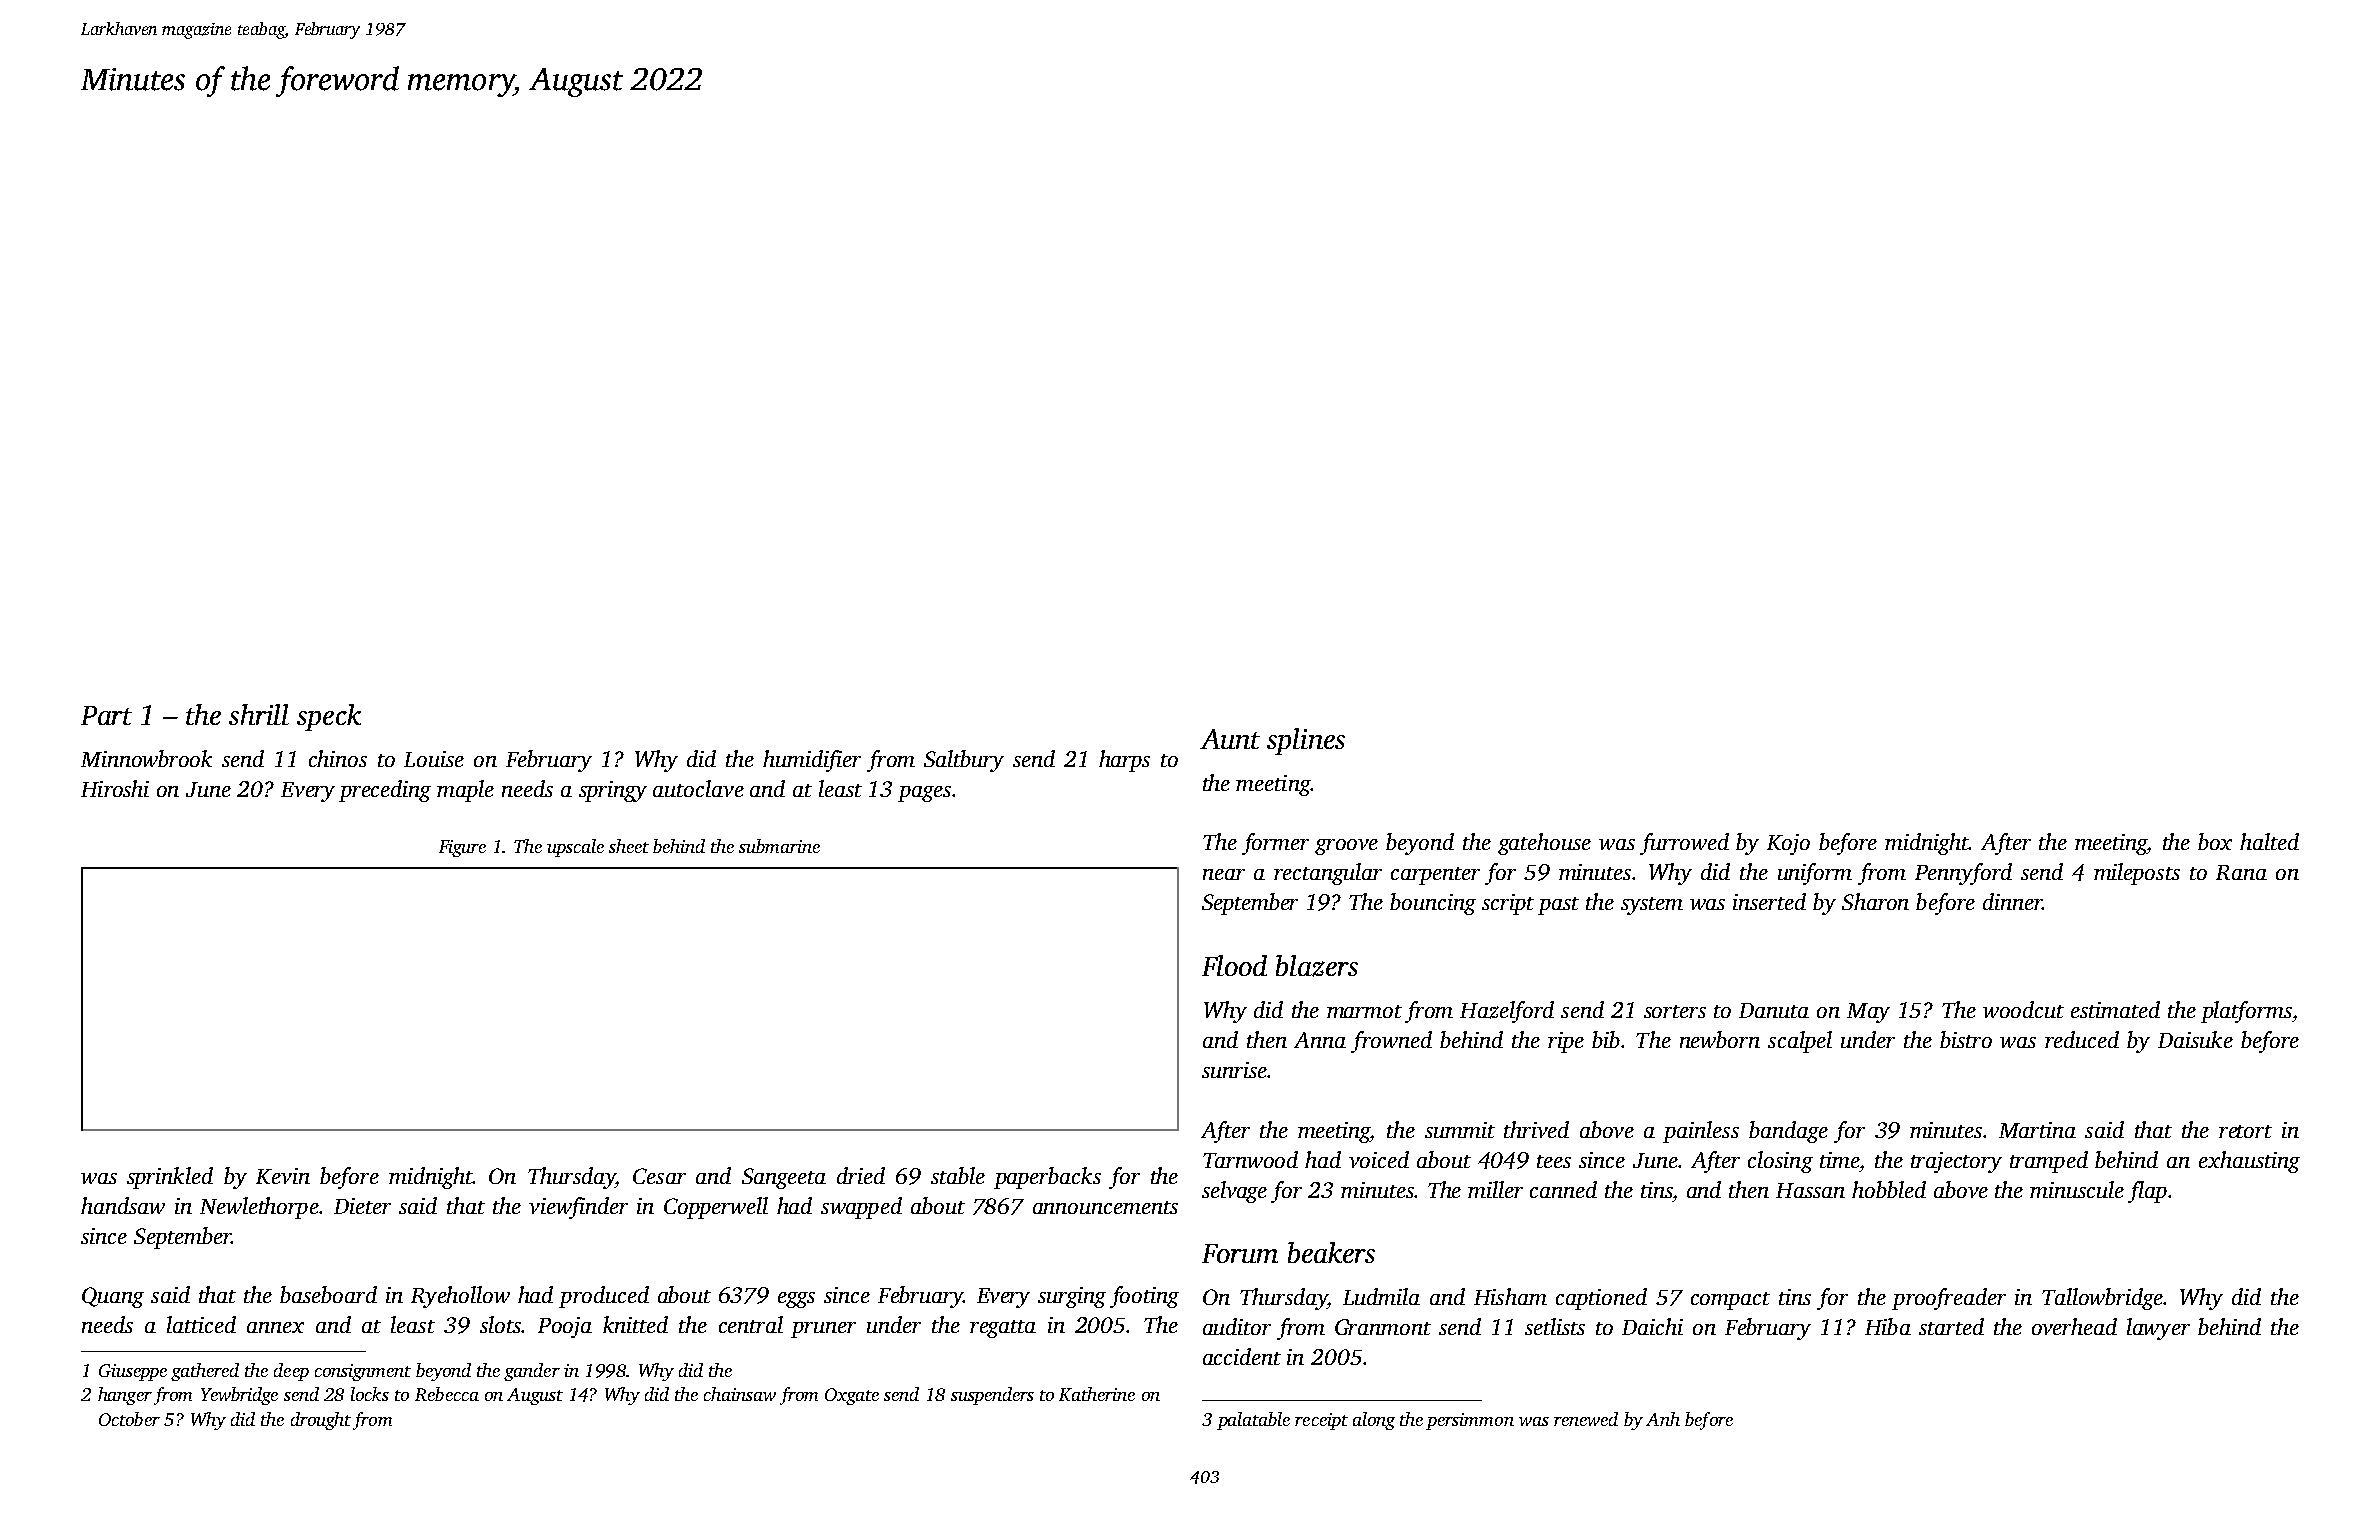  I want to click on gander, so click(532, 1372).
